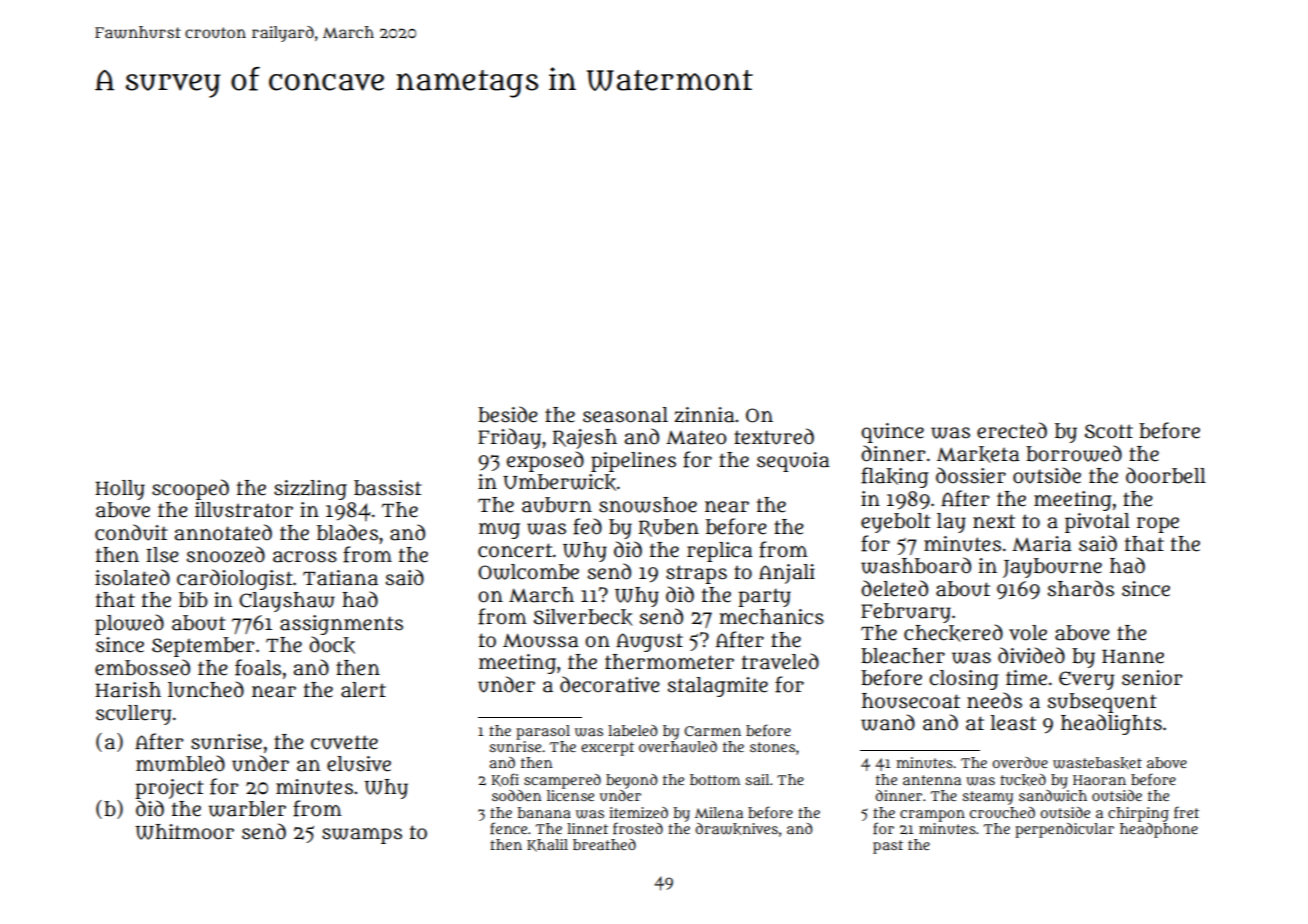 Image resolution: width=1308 pixels, height=924 pixels. I want to click on September, so click(203, 647).
